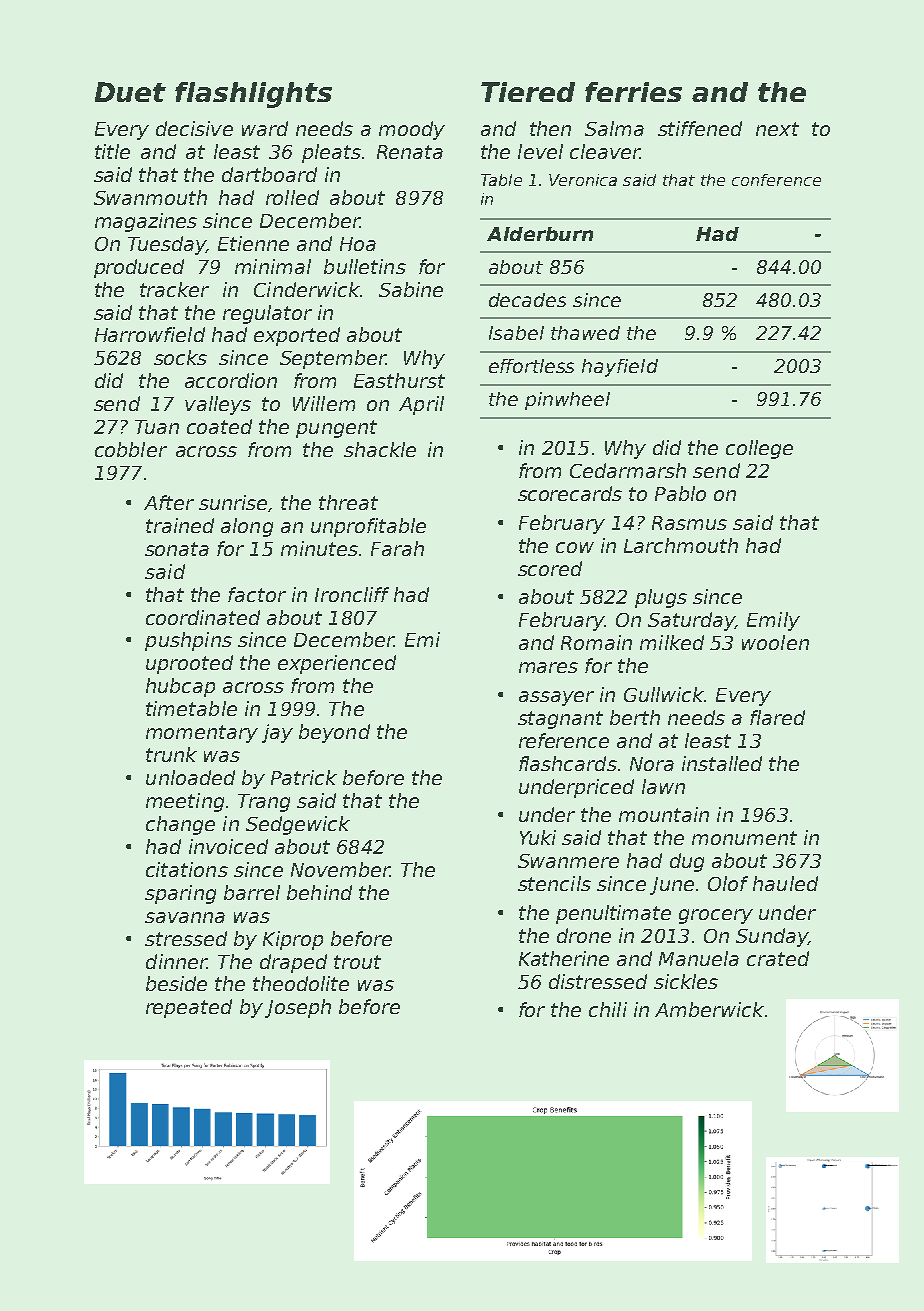 The width and height of the document is (924, 1311). I want to click on accordion, so click(231, 380).
